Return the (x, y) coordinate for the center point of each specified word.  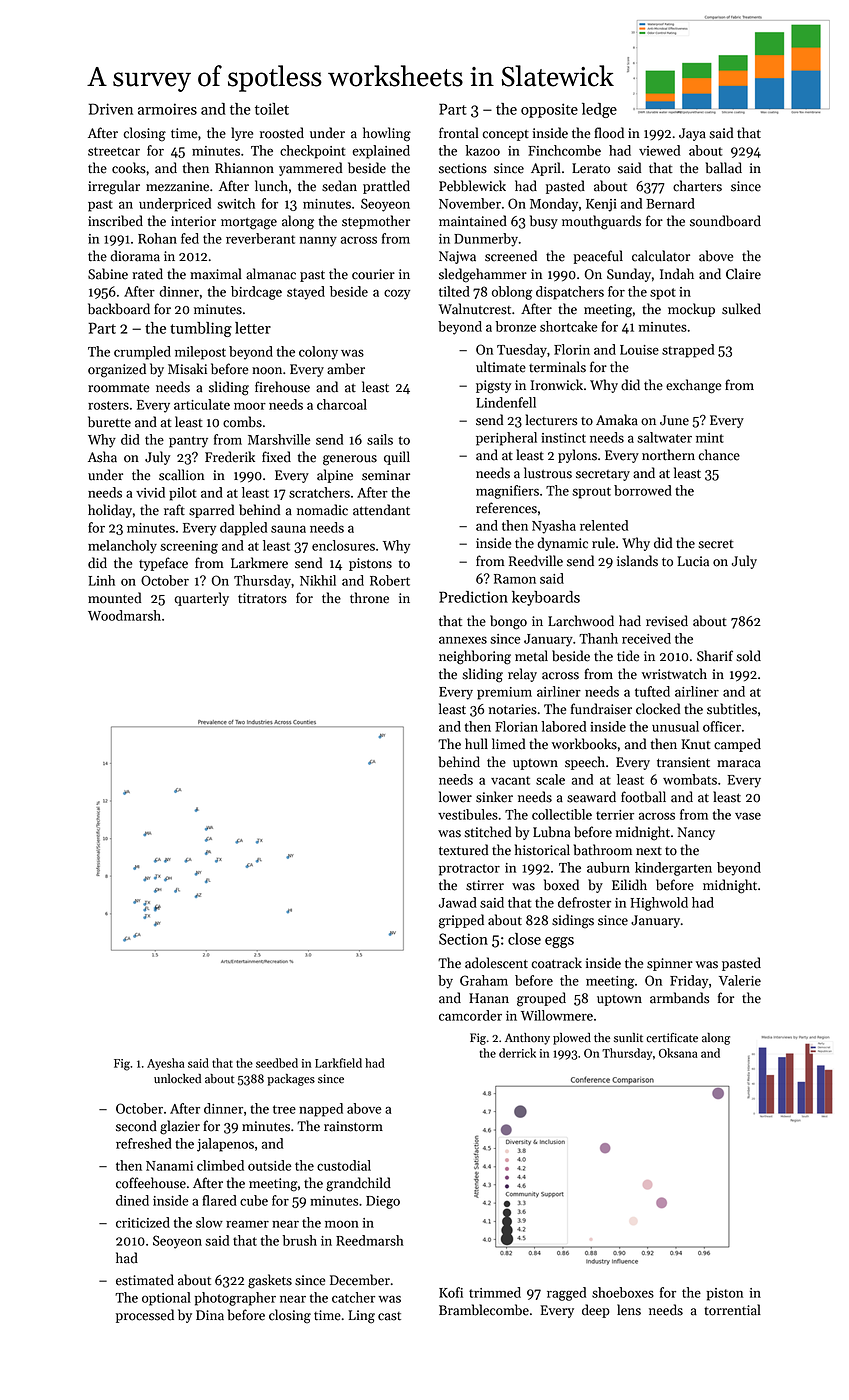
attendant (381, 510)
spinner (670, 964)
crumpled (142, 353)
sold (748, 656)
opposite (549, 110)
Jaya (692, 134)
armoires (167, 109)
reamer (247, 1224)
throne (369, 598)
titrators (262, 598)
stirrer (485, 885)
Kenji (601, 205)
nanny (318, 241)
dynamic (562, 544)
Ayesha (166, 1064)
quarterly (201, 599)
